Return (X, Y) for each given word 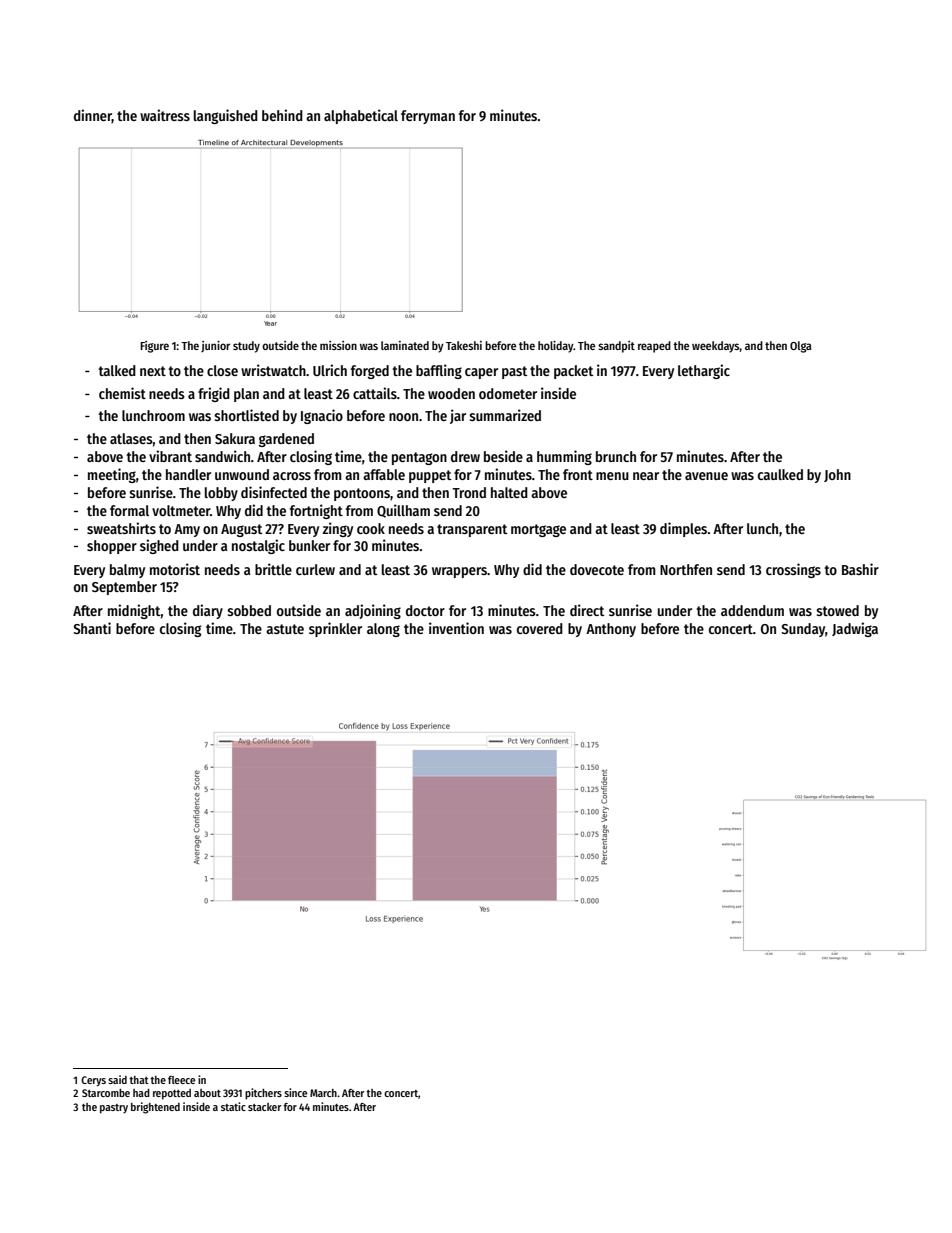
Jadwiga (855, 629)
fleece (181, 1080)
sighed (159, 546)
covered (540, 628)
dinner (93, 116)
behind (282, 115)
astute (285, 629)
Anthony (611, 630)
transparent (472, 530)
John (837, 475)
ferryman (428, 117)
